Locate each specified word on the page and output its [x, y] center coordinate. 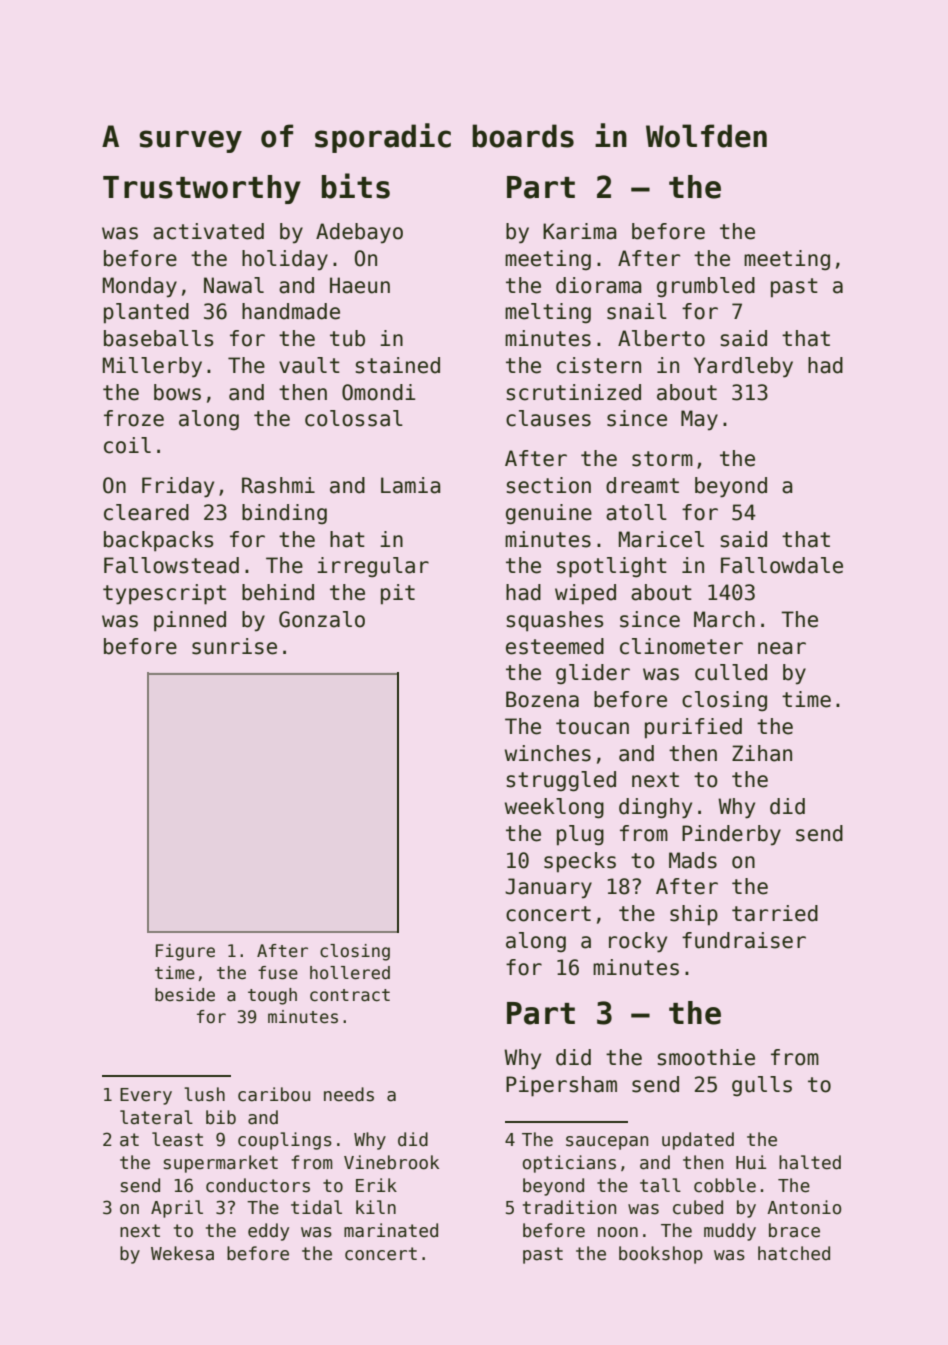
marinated [391, 1230]
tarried [775, 913]
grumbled [706, 287]
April [177, 1209]
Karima [580, 231]
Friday [178, 487]
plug [580, 835]
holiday [285, 260]
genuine [549, 514]
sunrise [234, 646]
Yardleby [743, 367]
